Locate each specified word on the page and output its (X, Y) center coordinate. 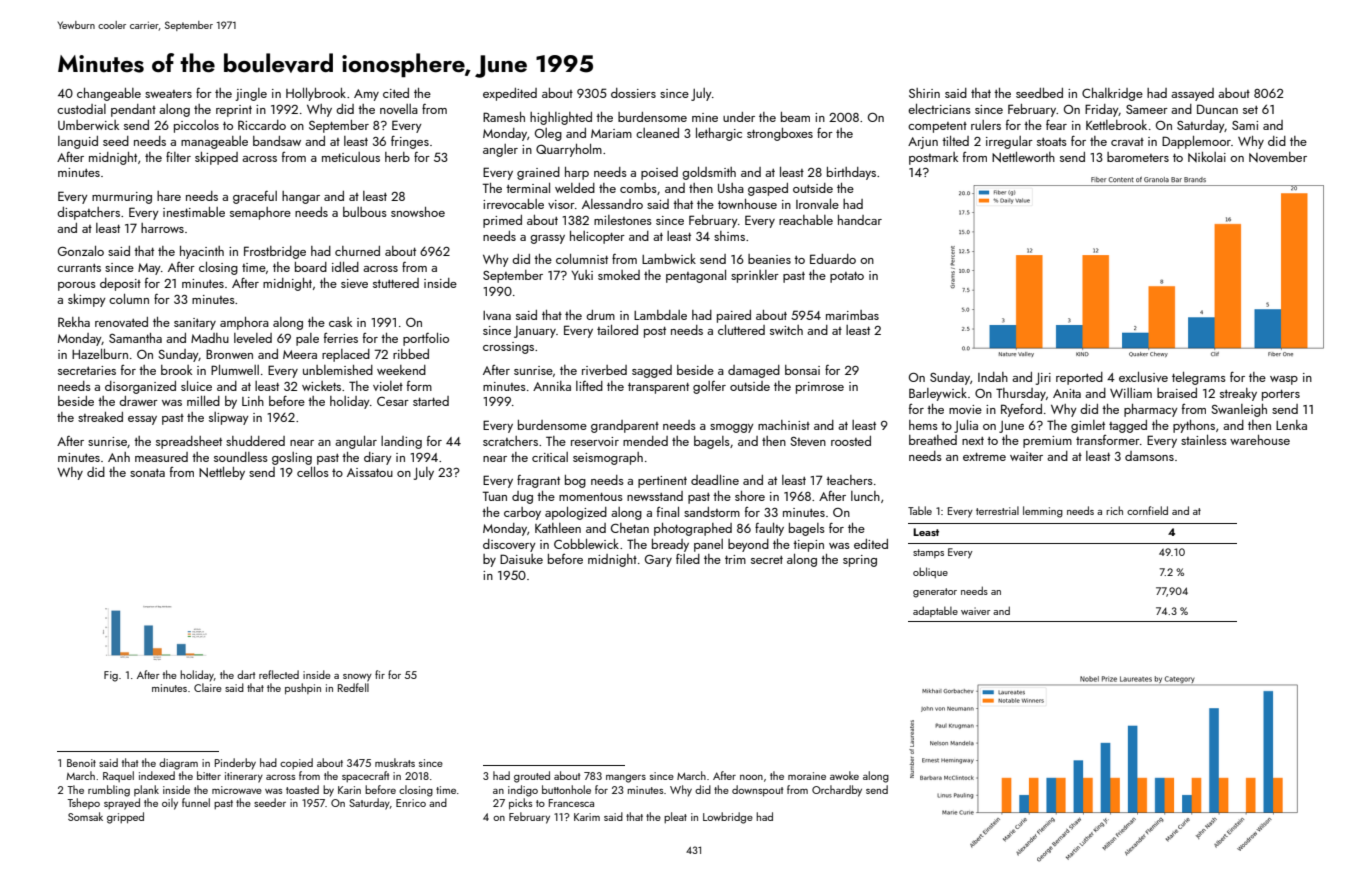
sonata (147, 473)
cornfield (1147, 510)
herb (397, 157)
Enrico (411, 803)
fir (380, 674)
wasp (1284, 380)
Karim (587, 817)
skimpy (87, 300)
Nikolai (1207, 157)
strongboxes (780, 134)
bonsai (802, 370)
